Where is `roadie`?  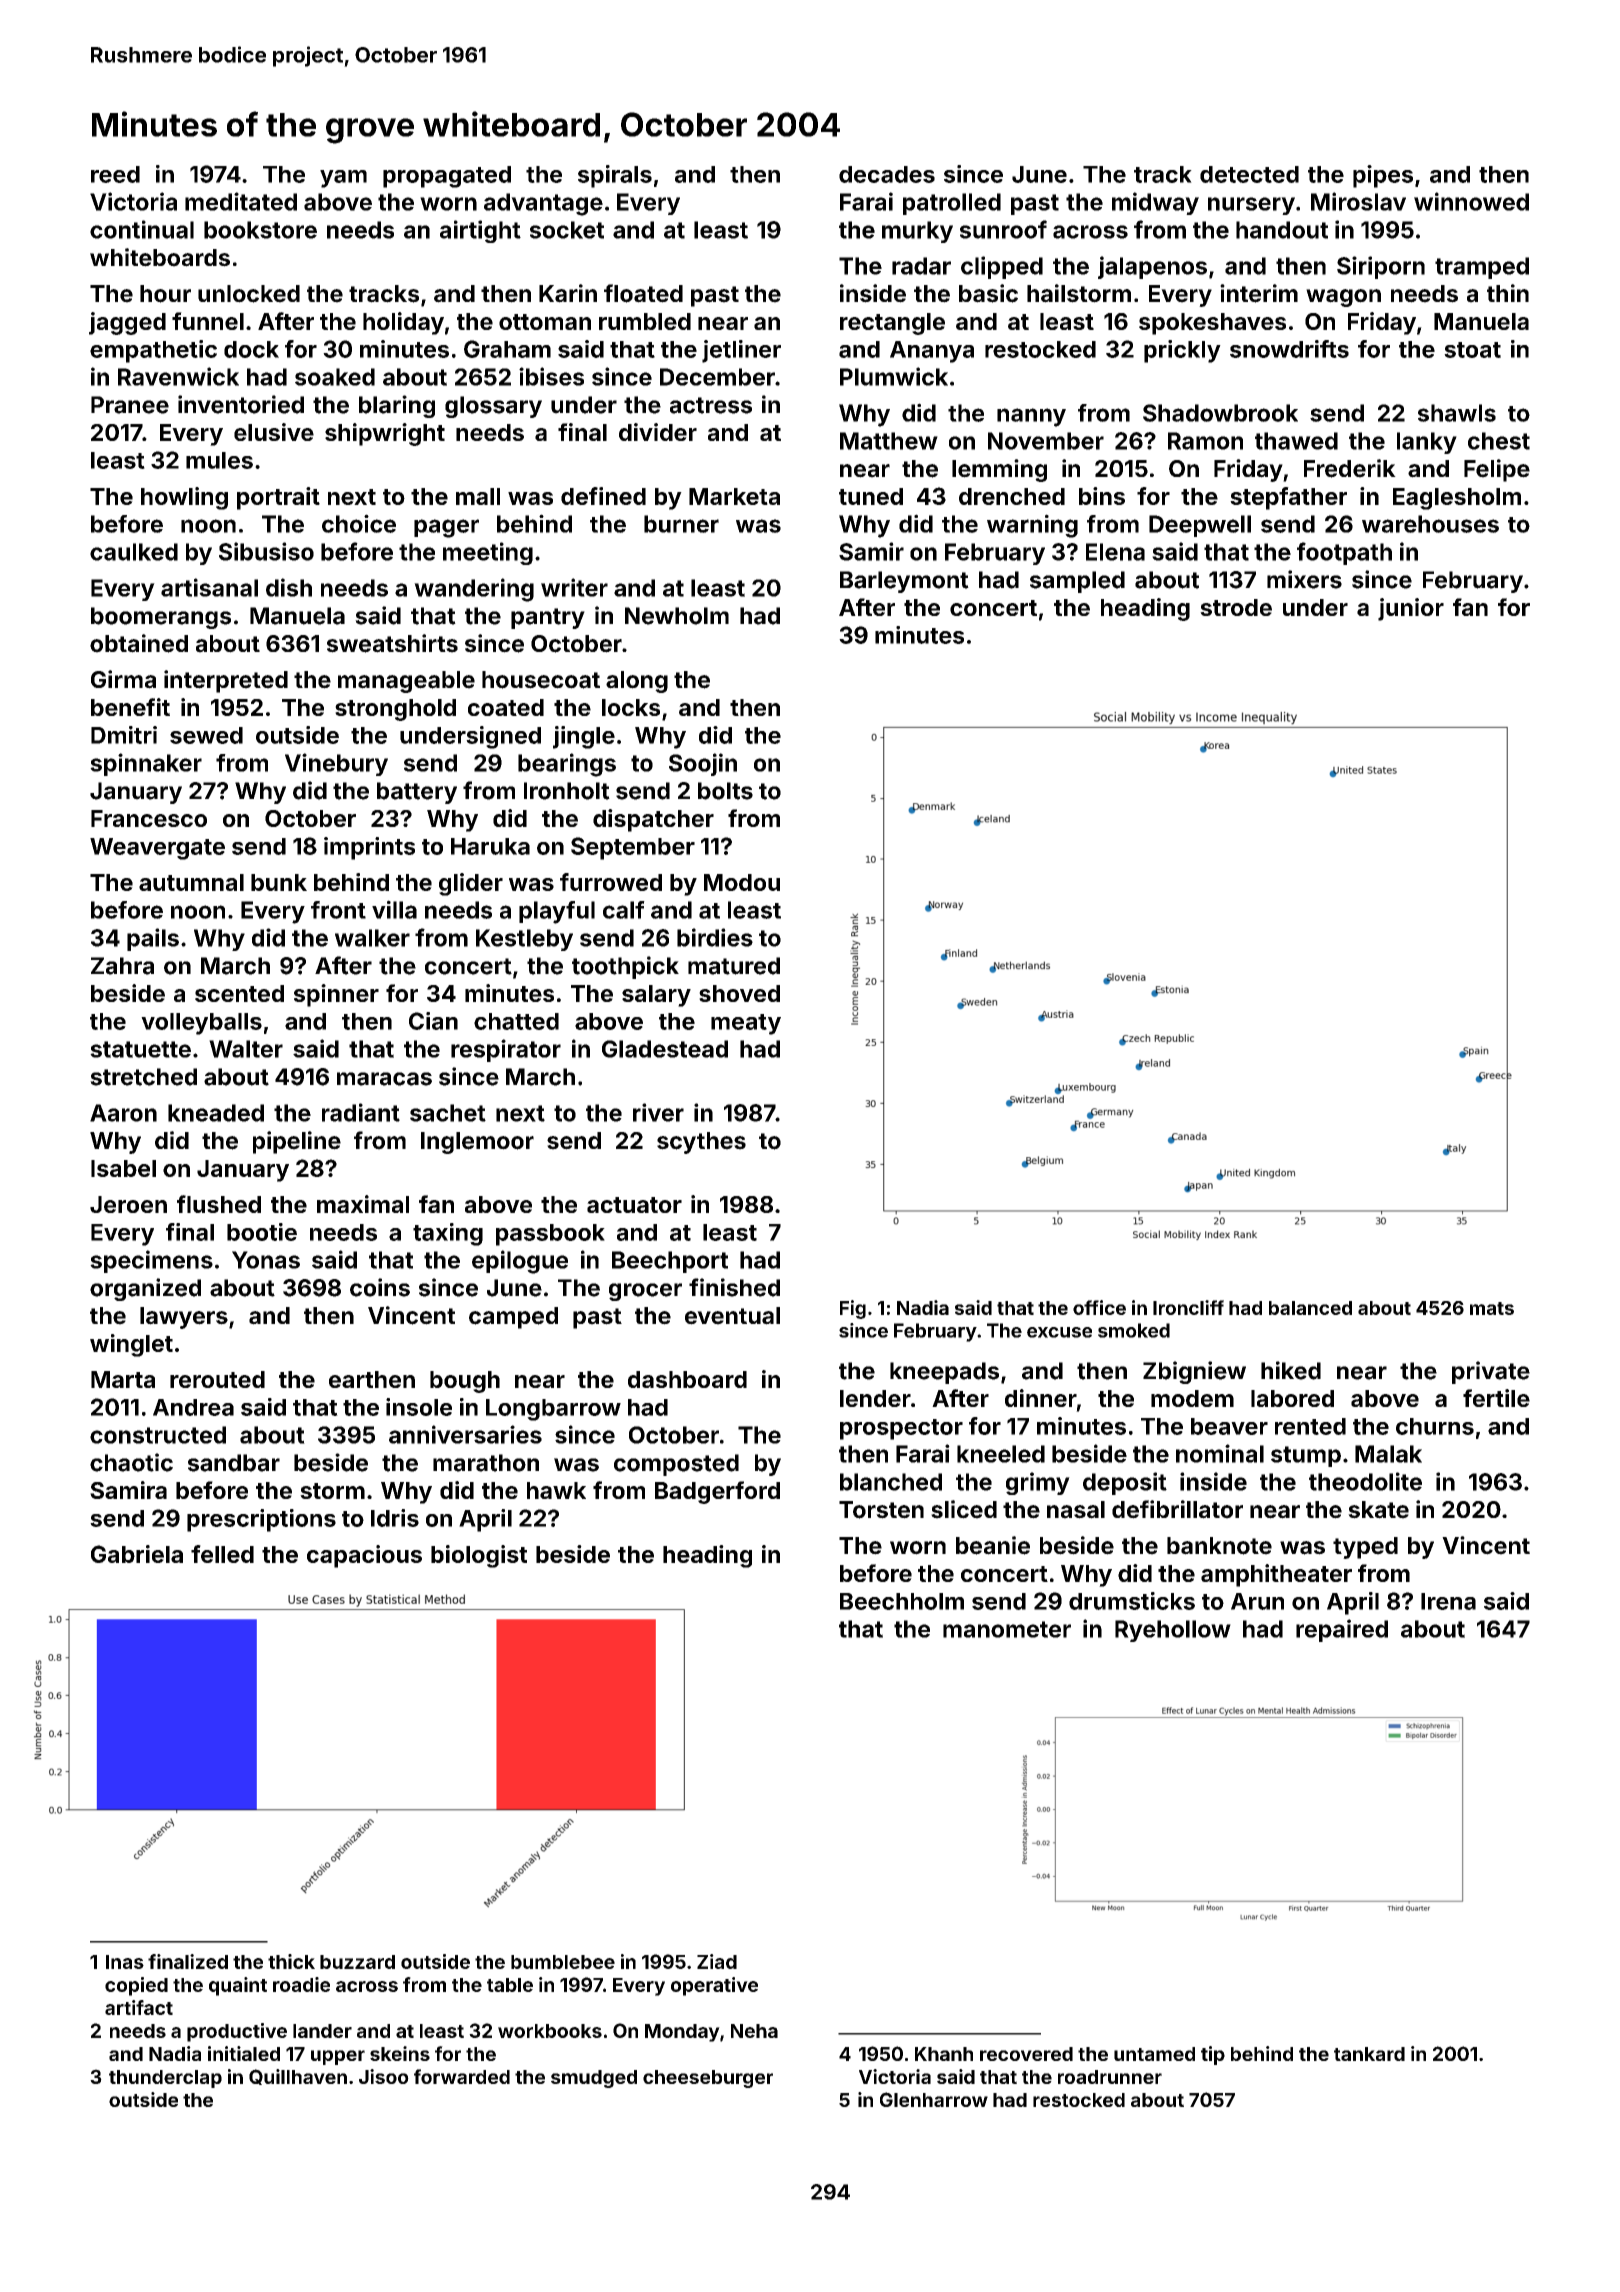 roadie is located at coordinates (301, 1984).
